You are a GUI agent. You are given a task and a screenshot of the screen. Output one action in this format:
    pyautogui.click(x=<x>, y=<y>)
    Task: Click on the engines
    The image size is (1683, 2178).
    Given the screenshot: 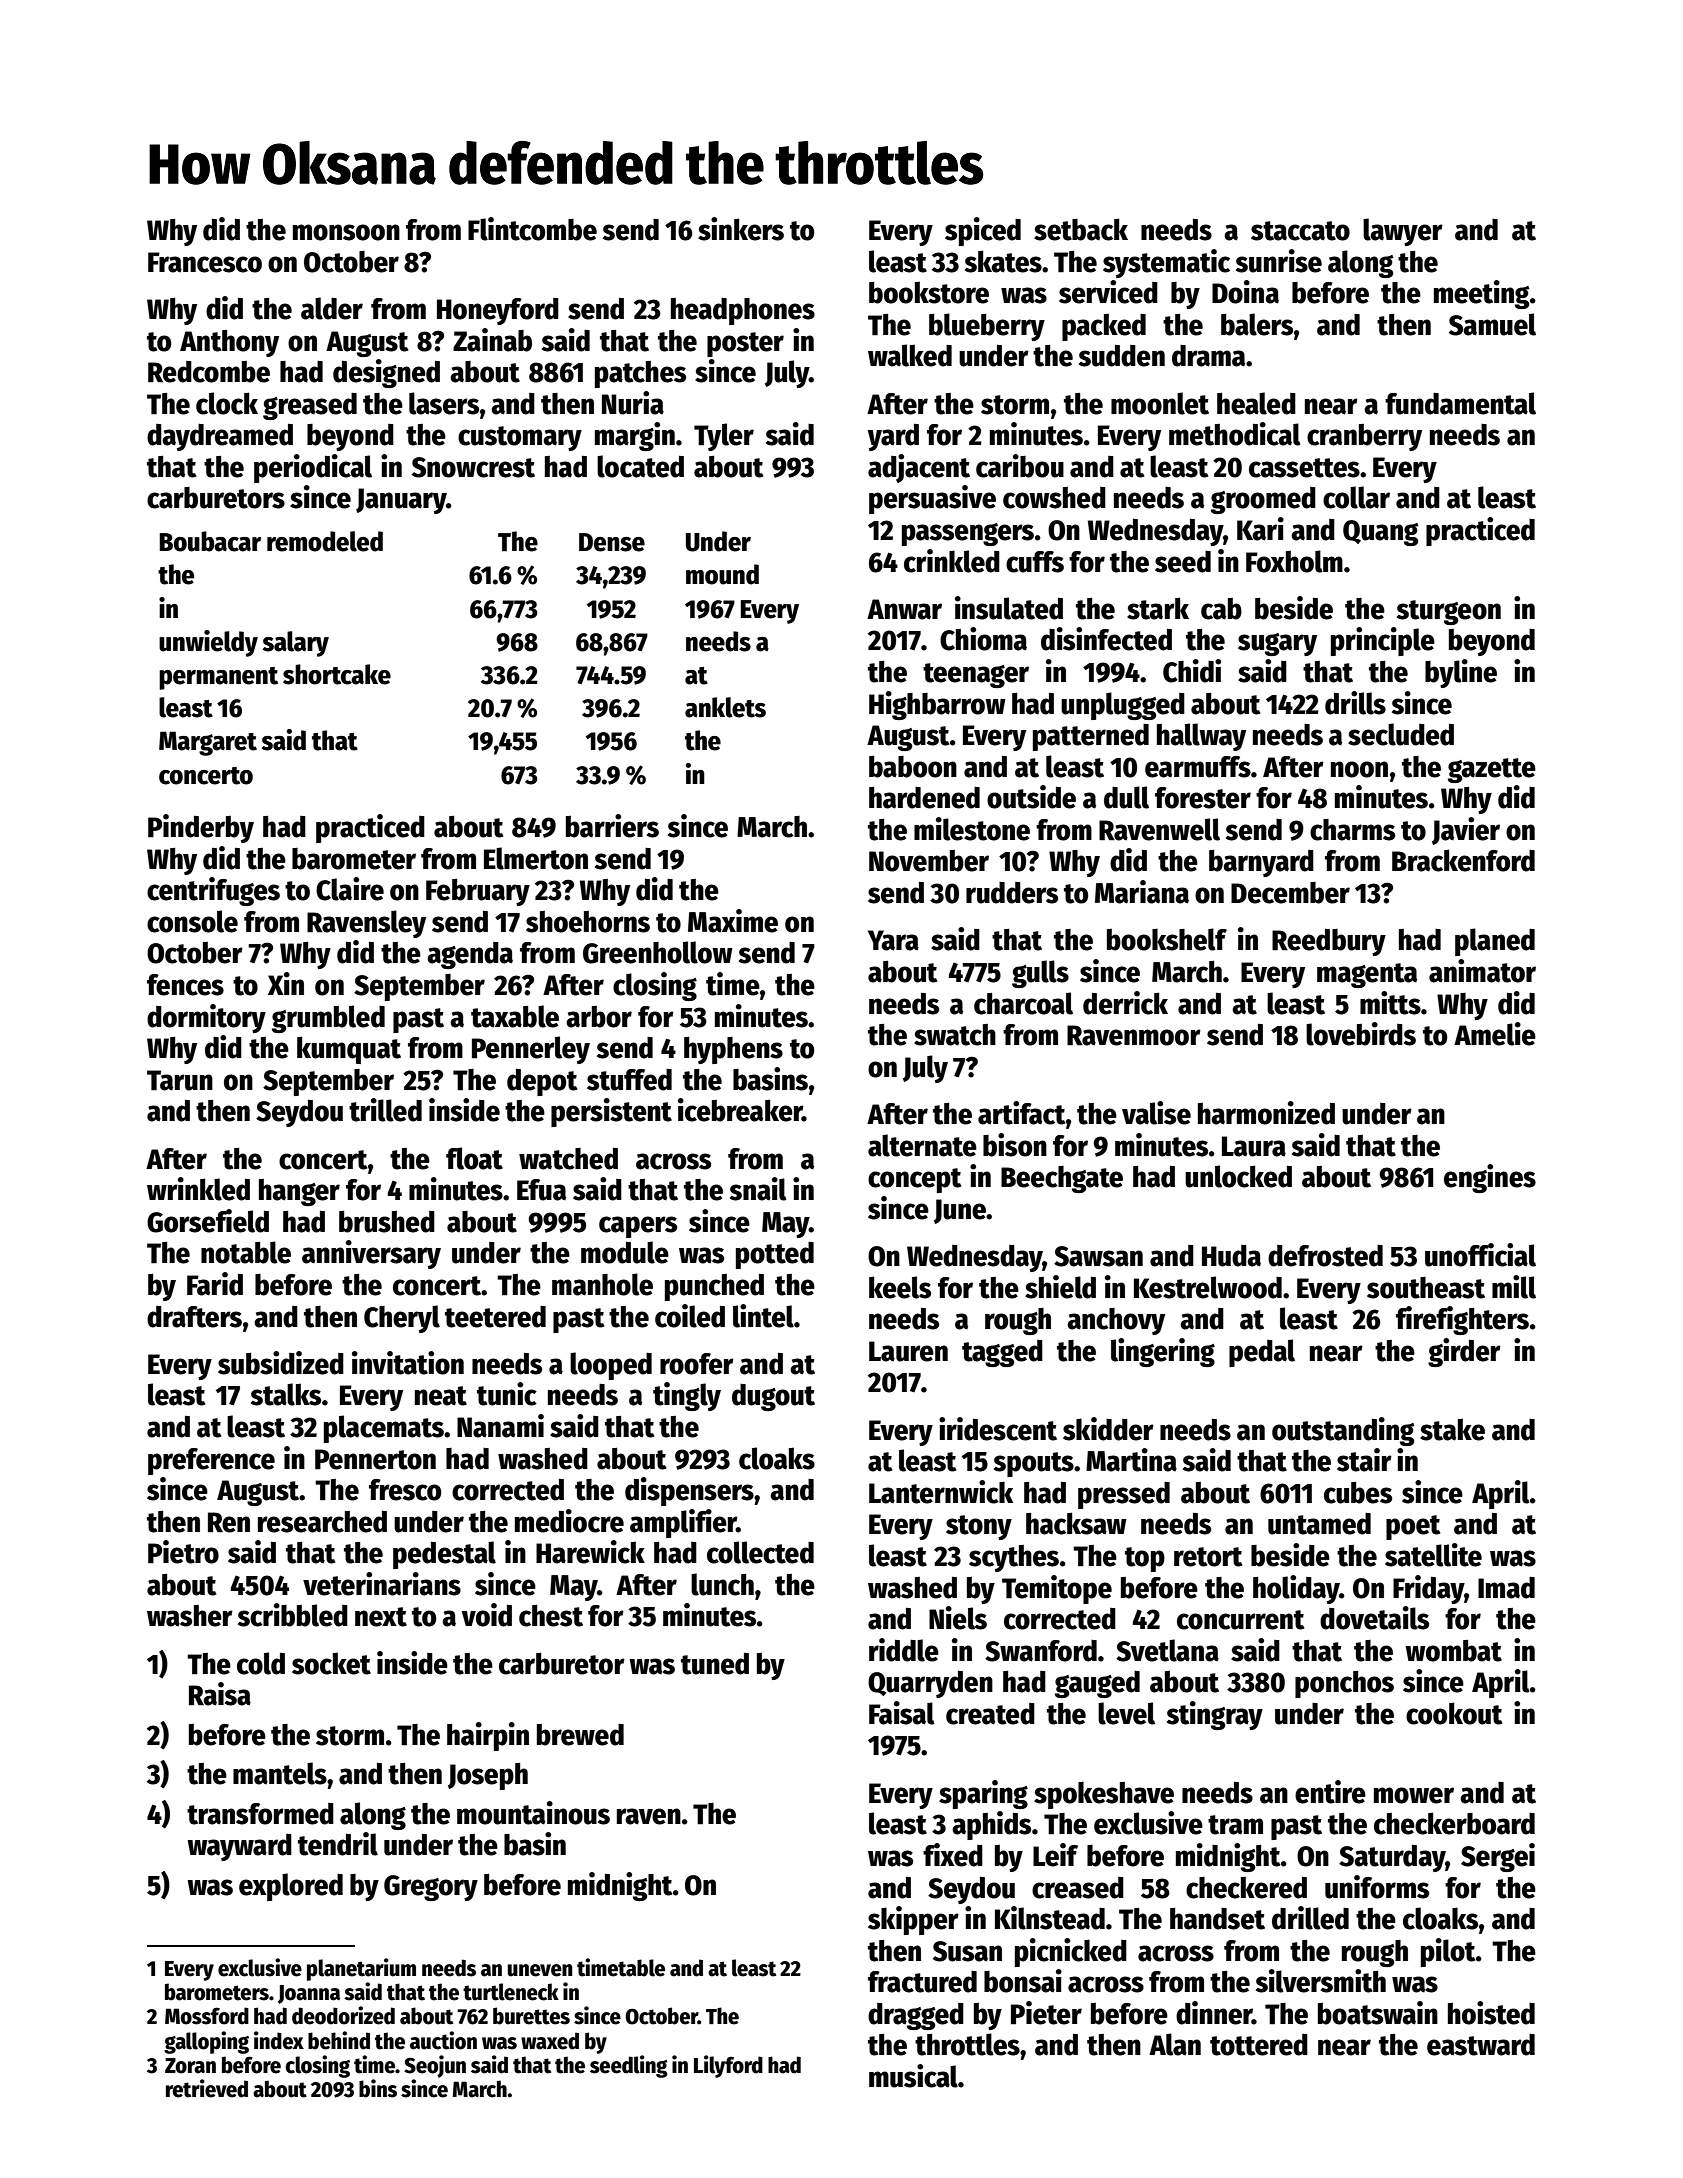 What is the action you would take?
    pyautogui.click(x=1490, y=1178)
